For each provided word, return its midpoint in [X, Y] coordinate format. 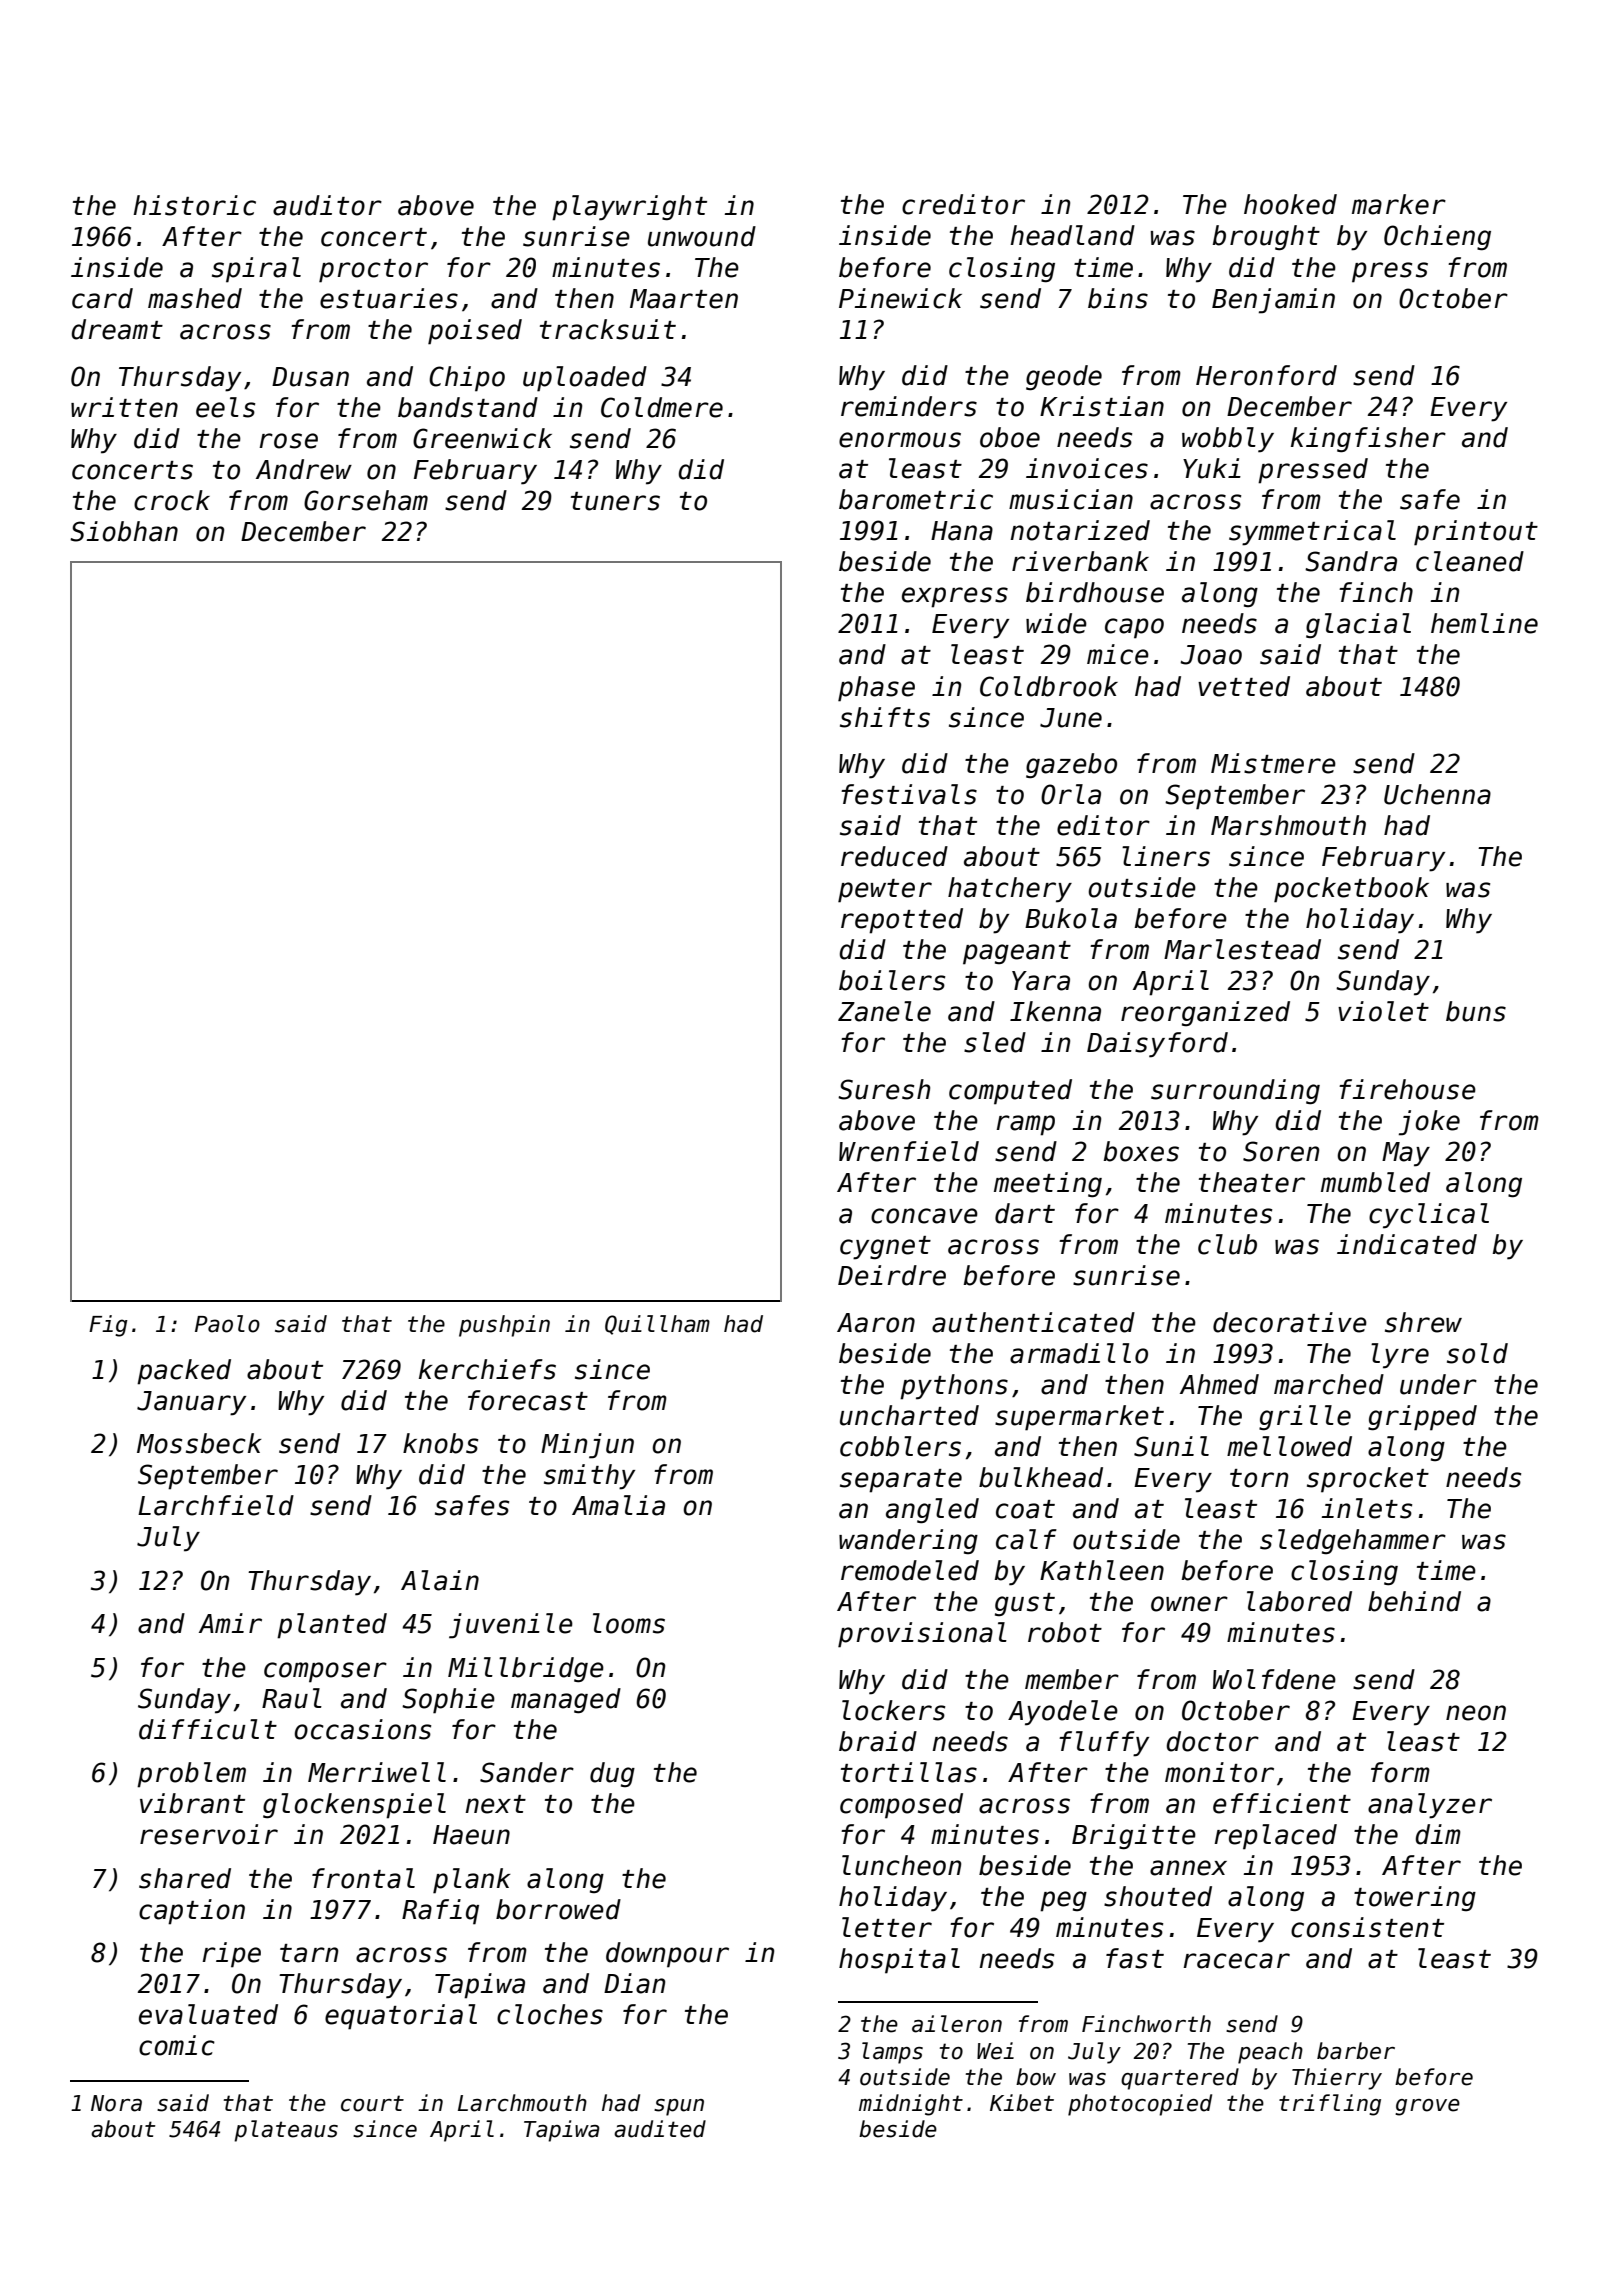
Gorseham [366, 500]
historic [194, 205]
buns [1476, 1011]
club [1227, 1244]
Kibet [1022, 2103]
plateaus [286, 2131]
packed [184, 1372]
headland [1072, 235]
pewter [885, 891]
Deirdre [892, 1275]
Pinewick [900, 298]
